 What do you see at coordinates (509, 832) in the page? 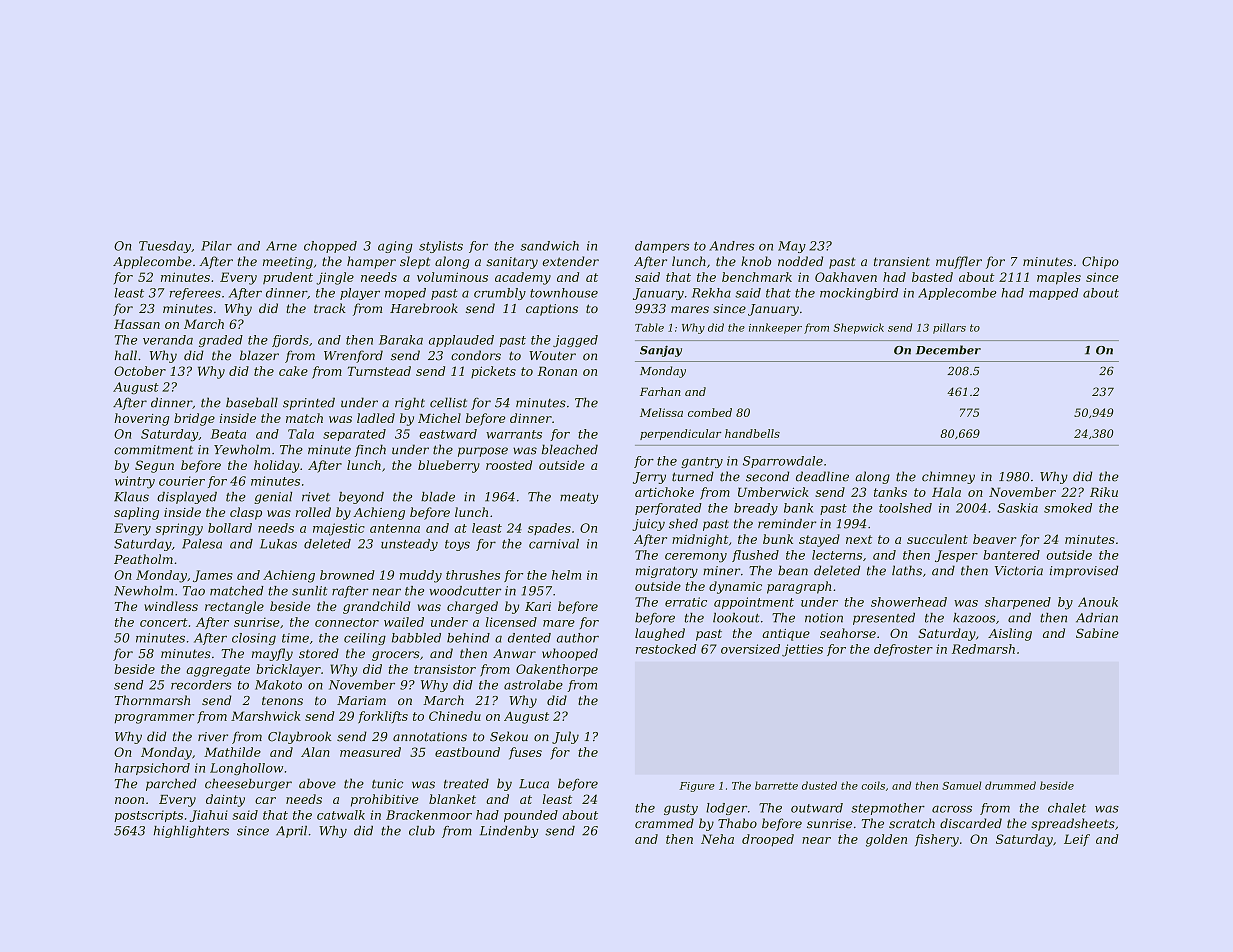
I see `Lindenby` at bounding box center [509, 832].
